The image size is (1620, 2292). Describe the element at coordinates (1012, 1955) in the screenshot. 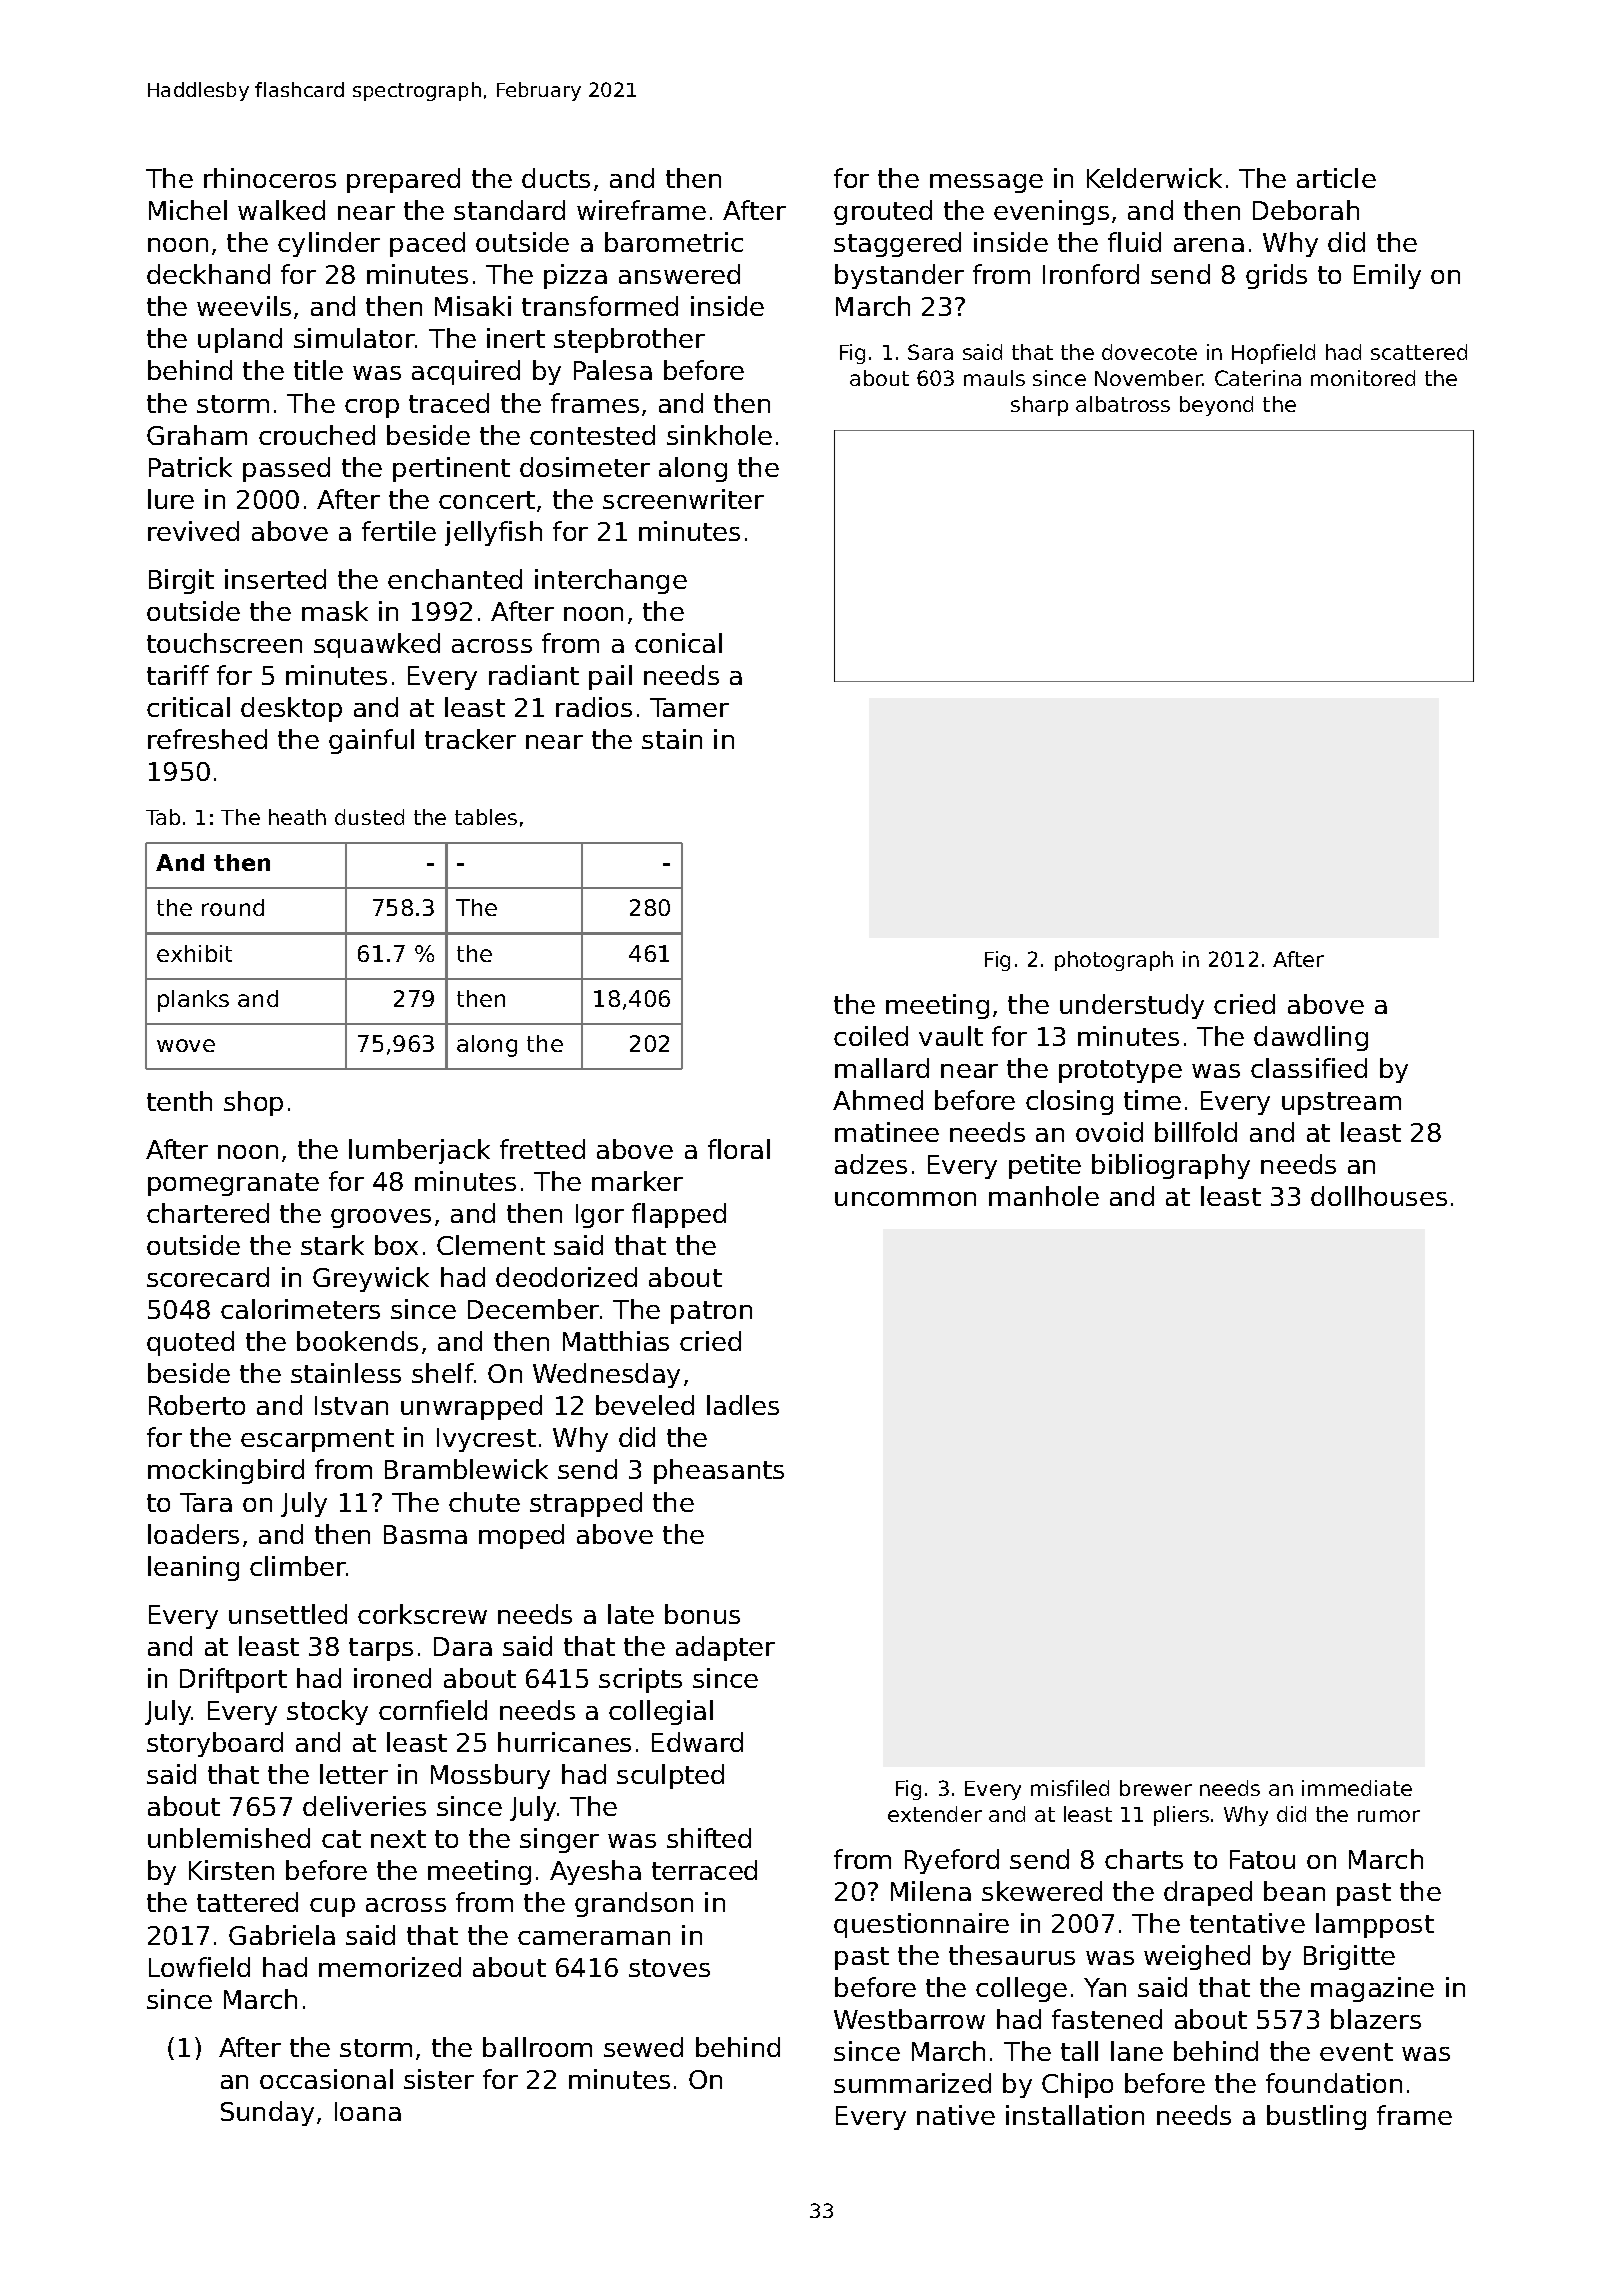

I see `thesaurus` at that location.
